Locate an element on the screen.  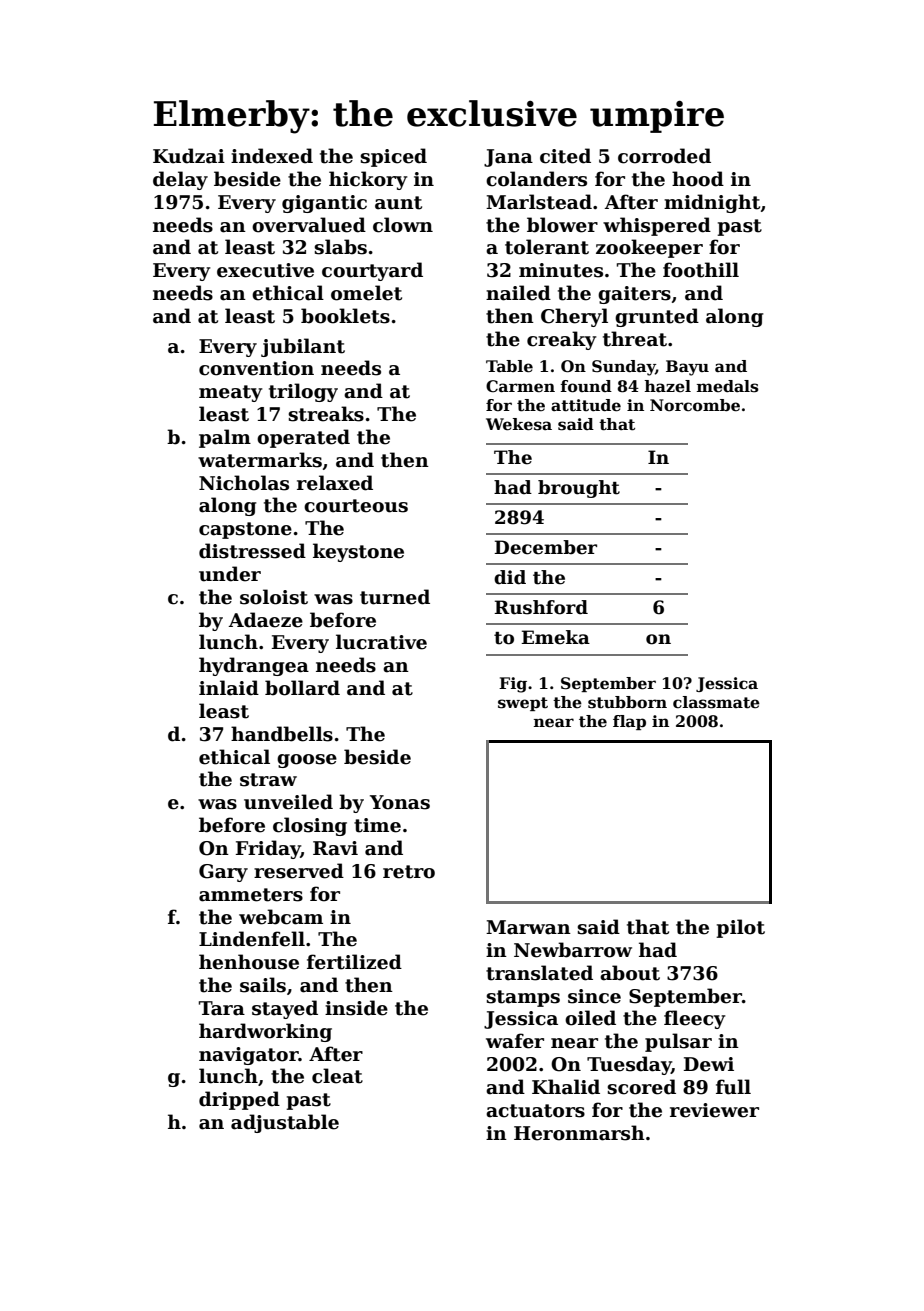
indexed is located at coordinates (272, 156).
